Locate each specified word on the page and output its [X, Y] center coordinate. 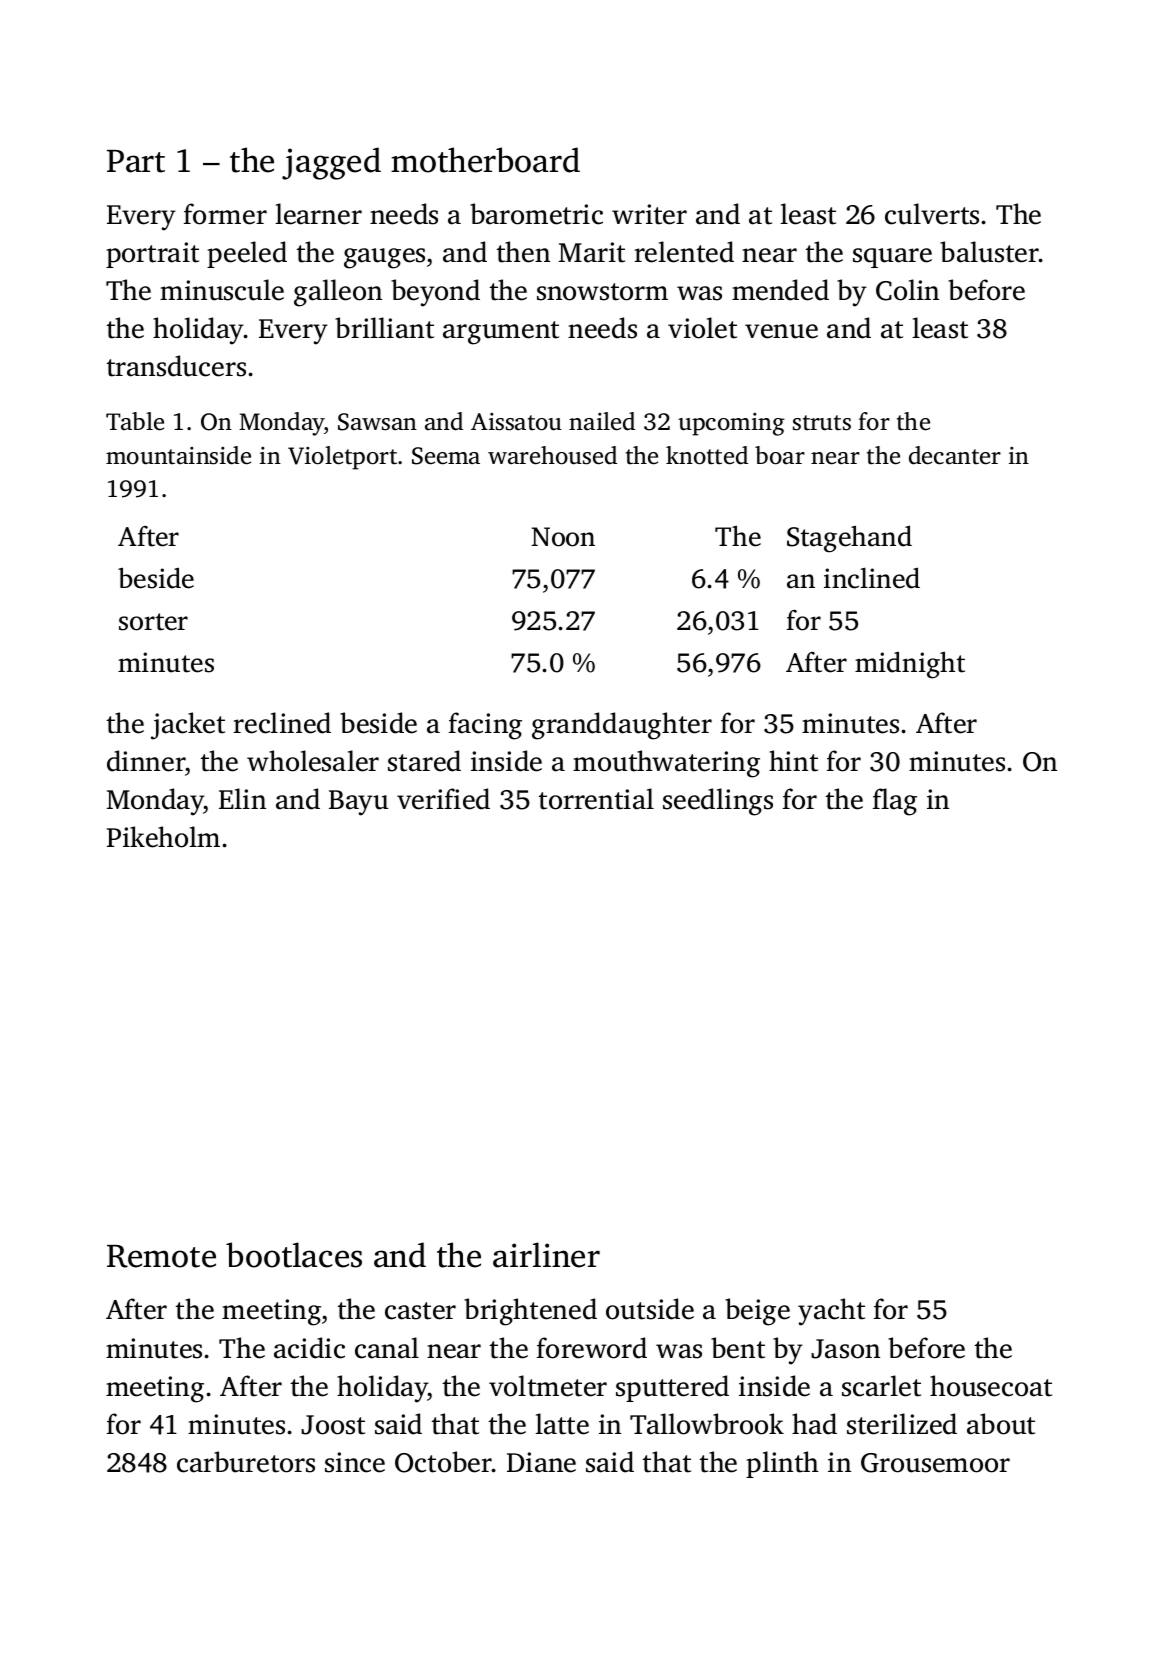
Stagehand [849, 539]
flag [895, 802]
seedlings [718, 802]
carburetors [246, 1462]
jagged [331, 163]
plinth [782, 1464]
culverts [932, 214]
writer [649, 214]
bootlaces [294, 1255]
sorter [153, 622]
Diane [541, 1462]
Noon [563, 537]
